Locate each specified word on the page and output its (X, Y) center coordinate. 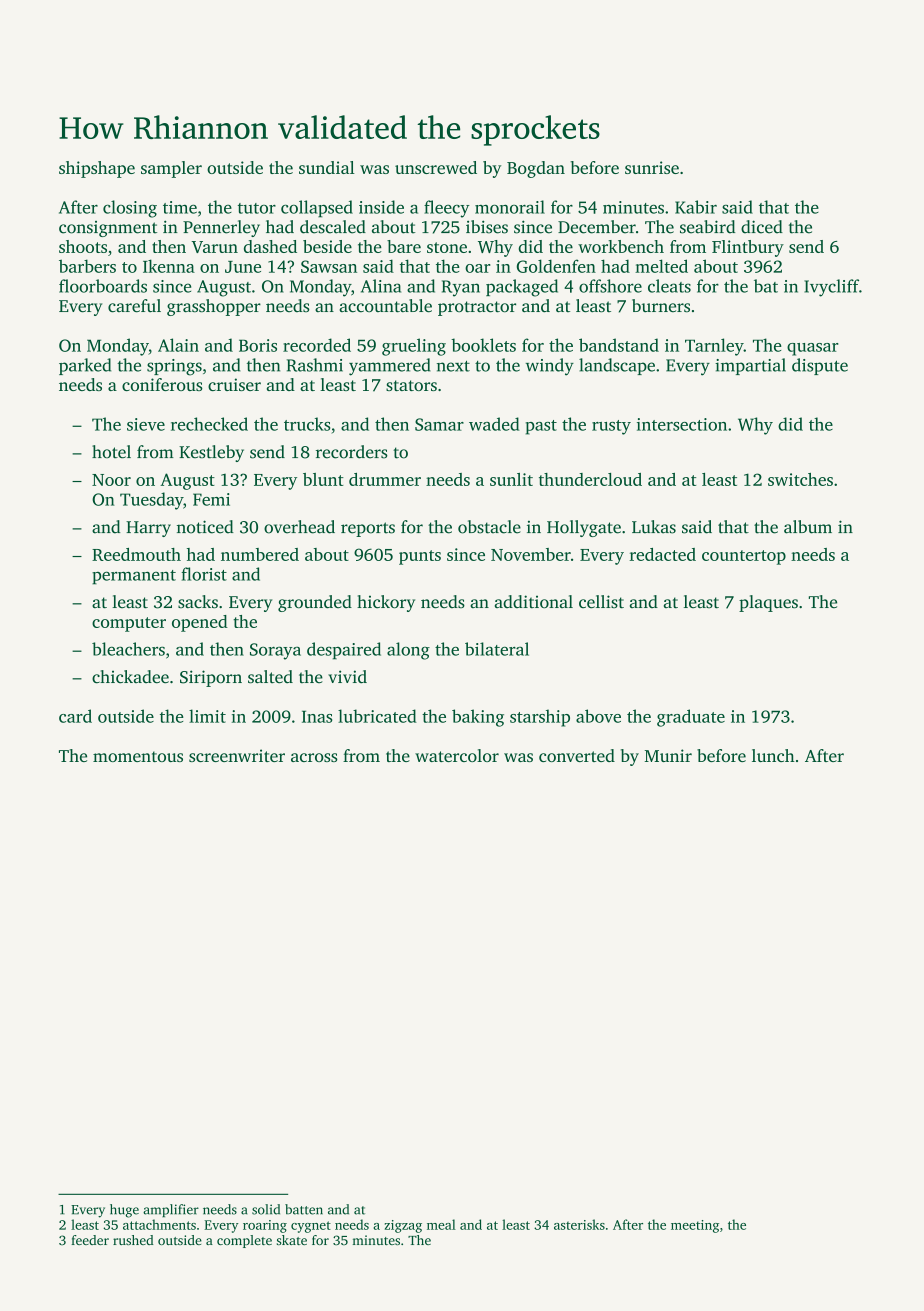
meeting (695, 1226)
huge (124, 1211)
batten (304, 1209)
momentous (138, 756)
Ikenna (169, 266)
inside (381, 207)
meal (441, 1224)
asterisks (579, 1224)
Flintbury (748, 248)
